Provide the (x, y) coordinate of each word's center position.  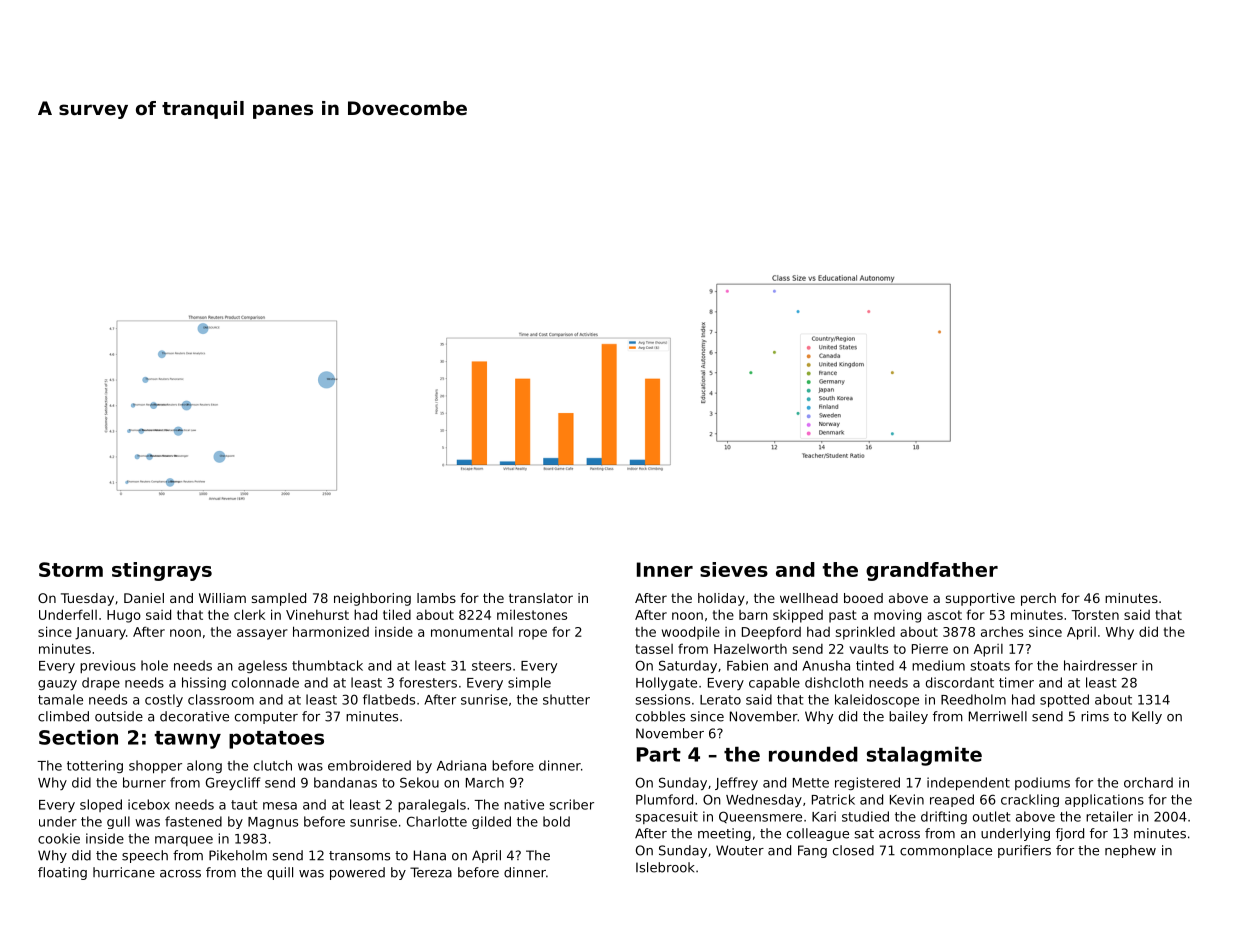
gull (118, 822)
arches (1002, 631)
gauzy (57, 685)
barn (753, 615)
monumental (472, 632)
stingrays (162, 571)
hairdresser (1100, 665)
